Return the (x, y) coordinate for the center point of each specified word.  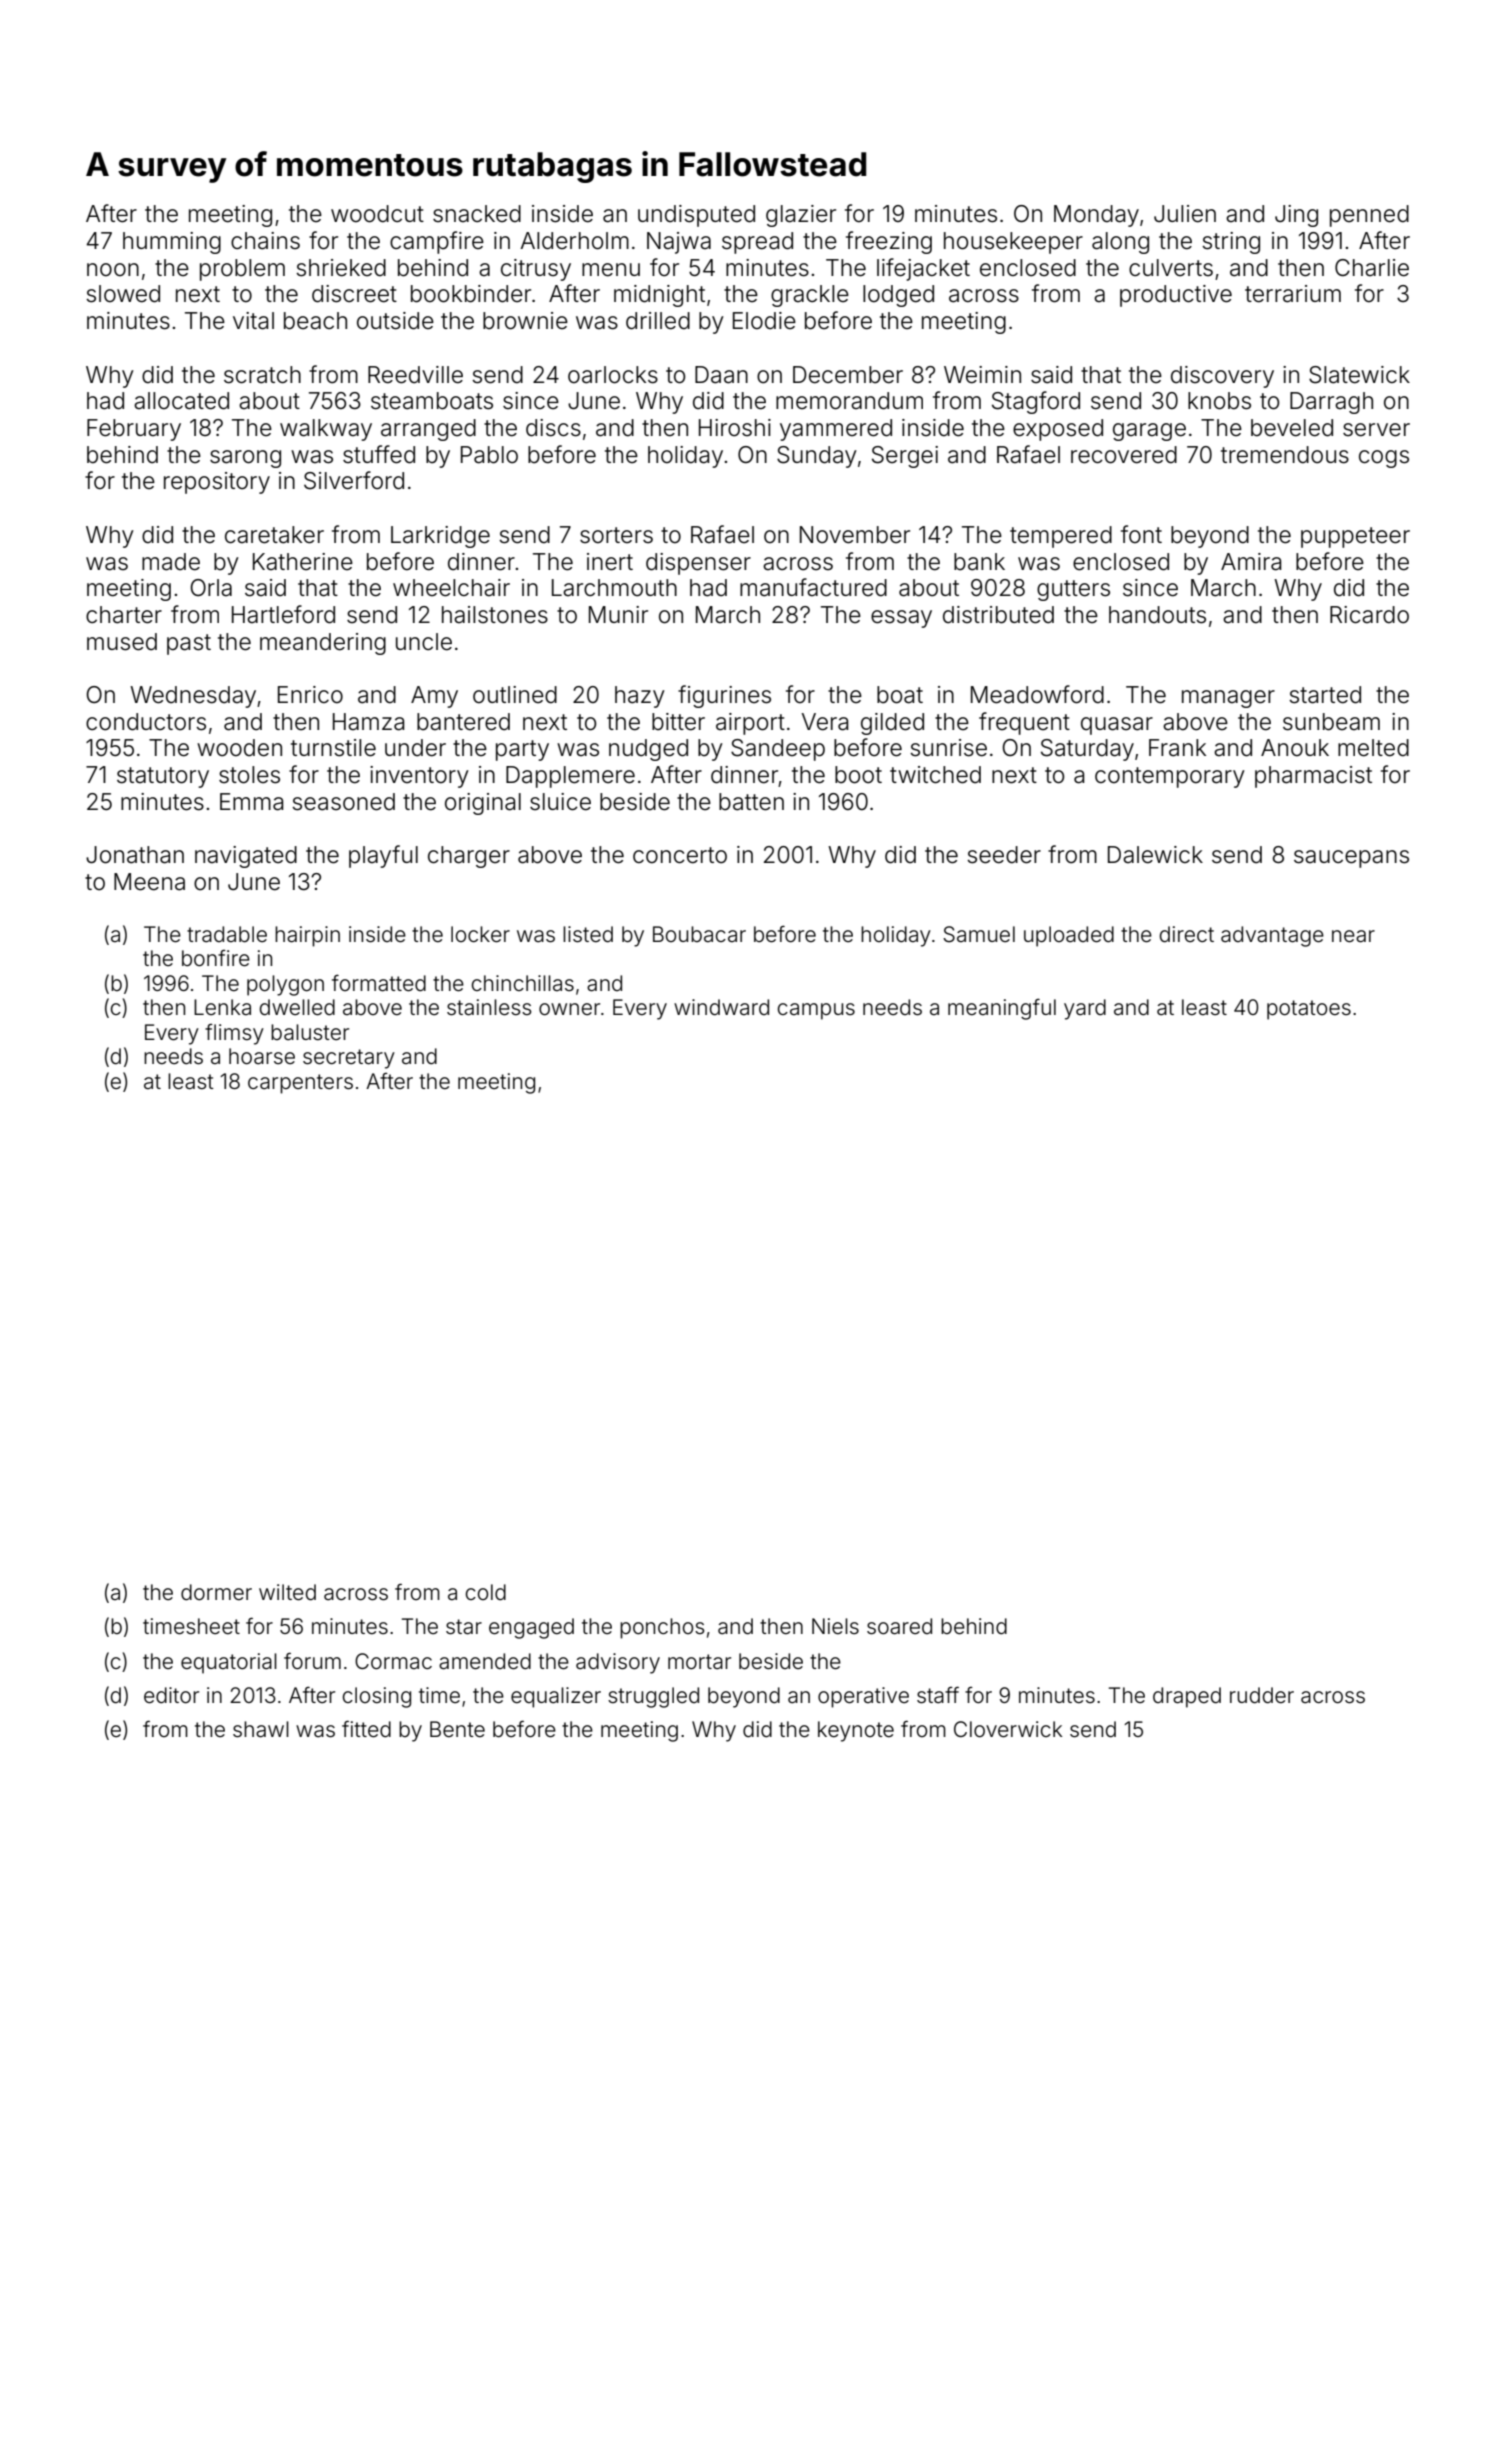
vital (253, 321)
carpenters (300, 1084)
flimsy (234, 1034)
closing (377, 1697)
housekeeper (1013, 243)
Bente (457, 1729)
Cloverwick (1008, 1729)
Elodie (764, 321)
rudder (1262, 1695)
